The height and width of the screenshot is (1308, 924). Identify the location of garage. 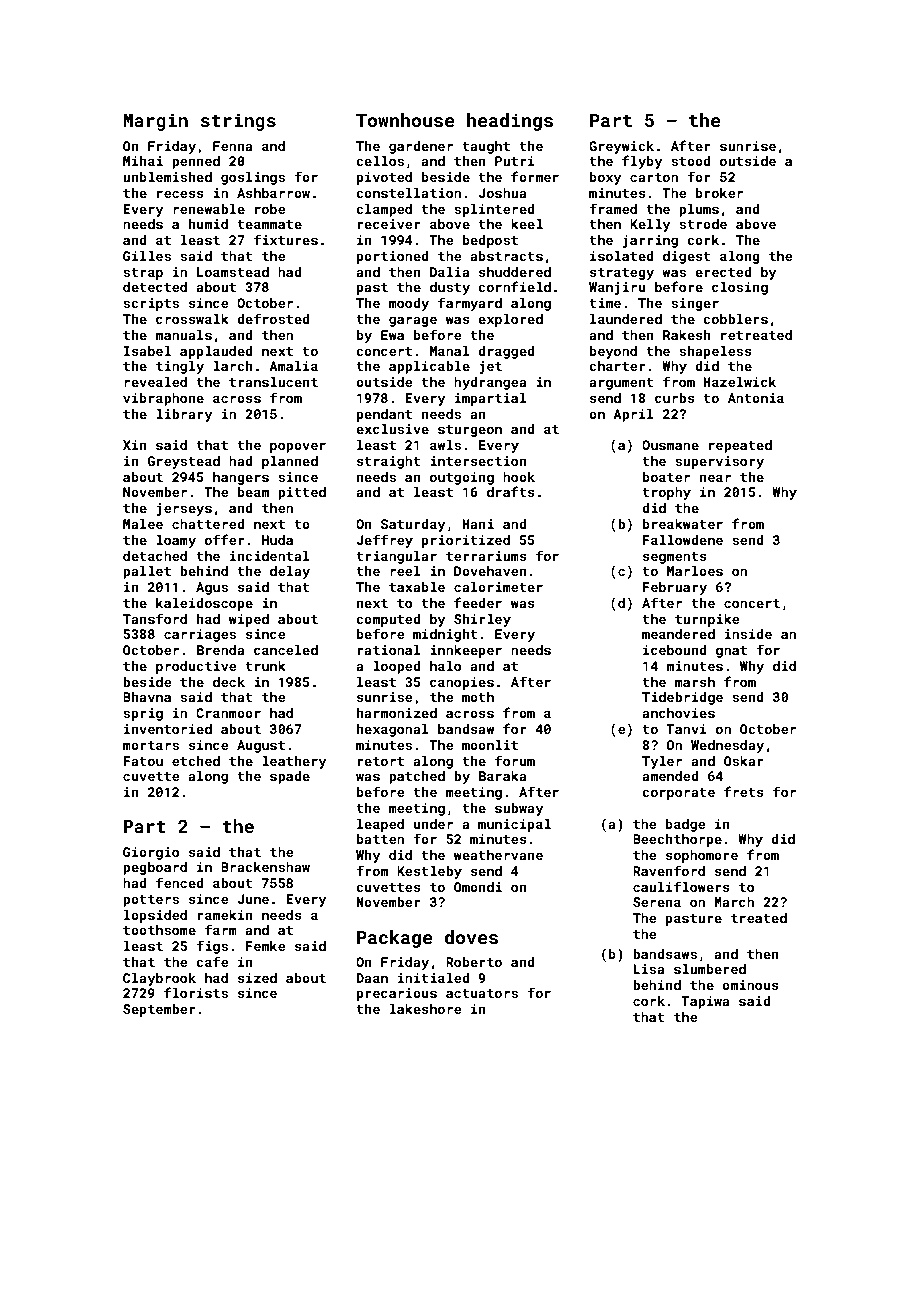
(413, 321).
